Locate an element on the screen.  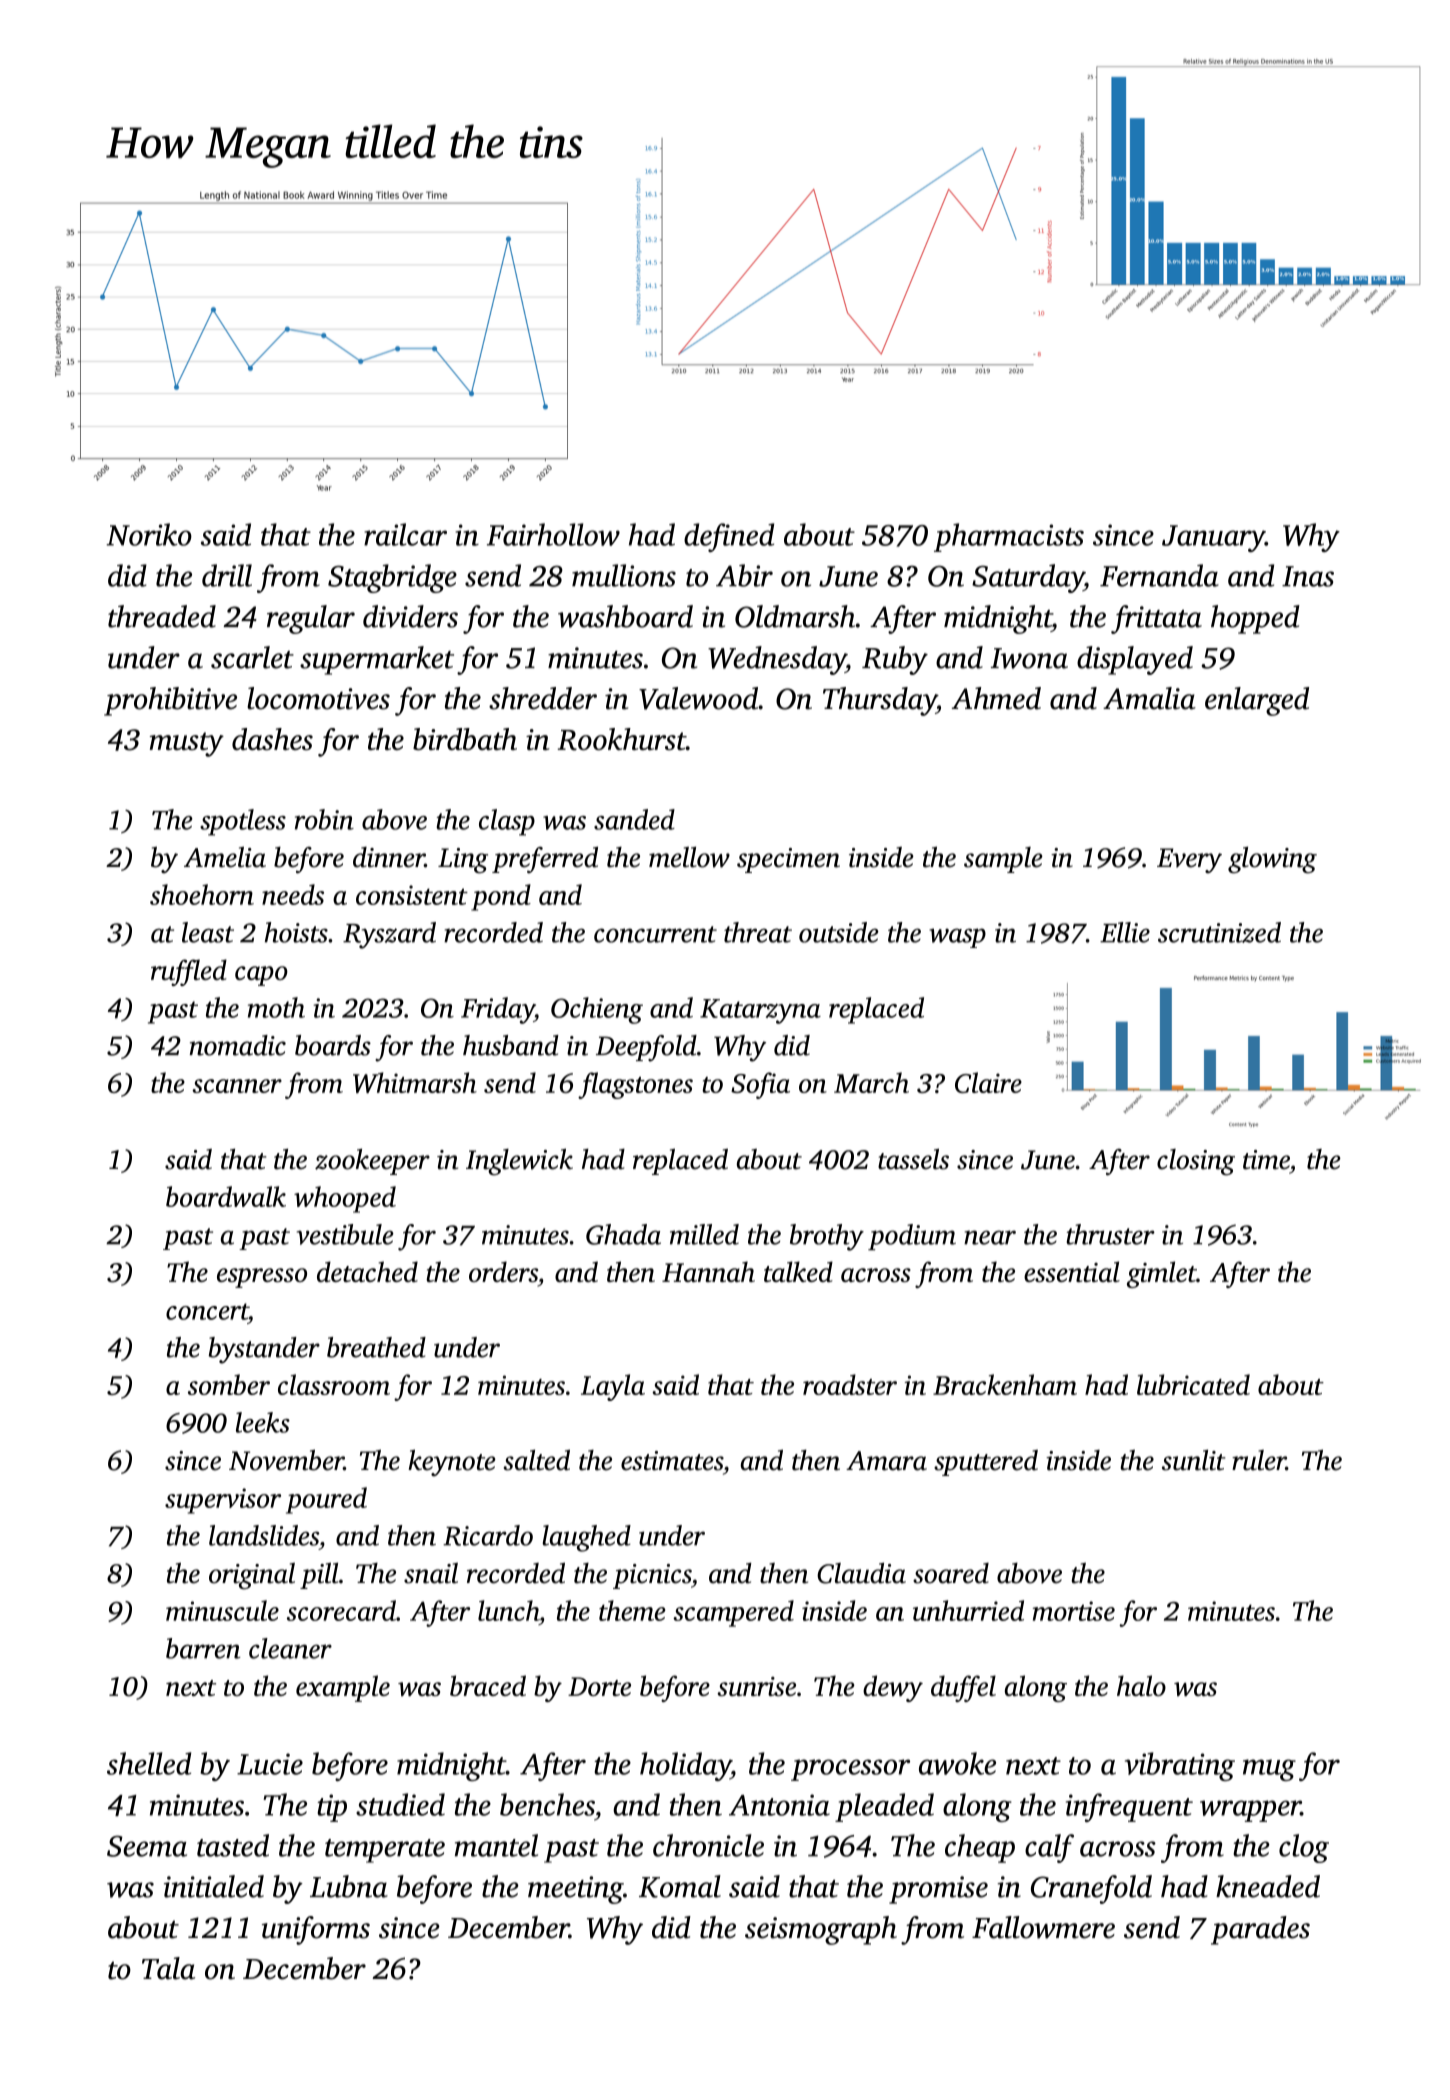
Noriko is located at coordinates (149, 534).
